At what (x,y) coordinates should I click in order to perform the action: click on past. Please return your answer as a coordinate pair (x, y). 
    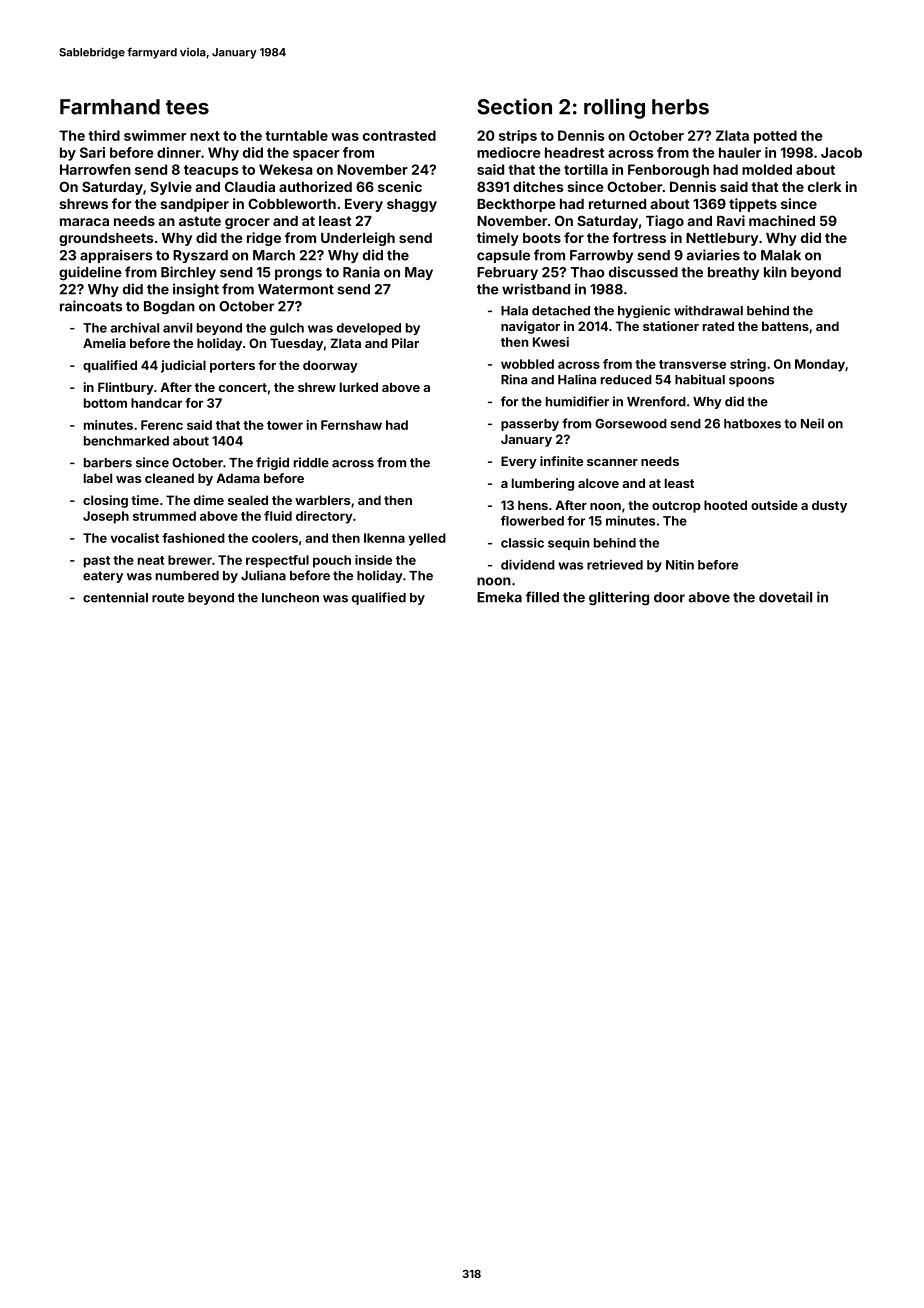
    Looking at the image, I should click on (97, 562).
